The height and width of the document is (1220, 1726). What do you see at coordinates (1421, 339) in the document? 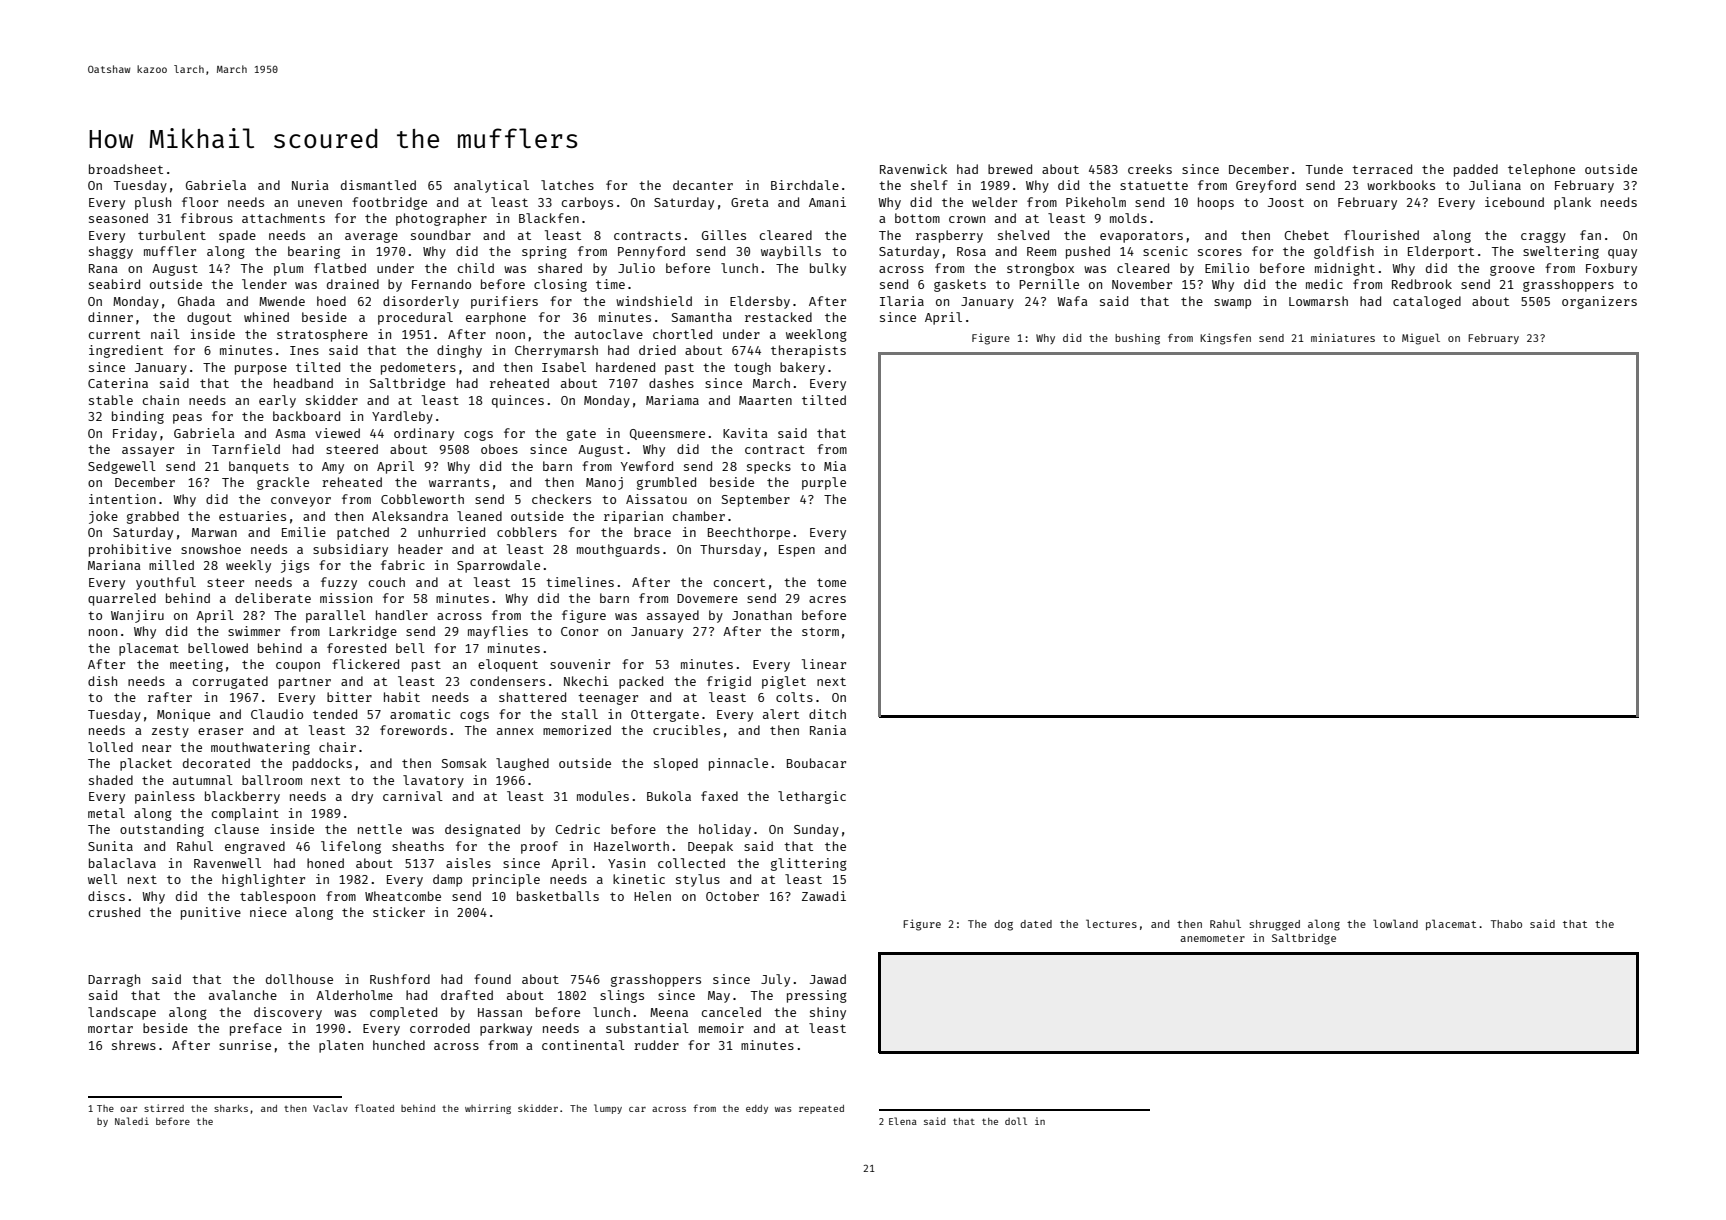
I see `Miguel` at bounding box center [1421, 339].
